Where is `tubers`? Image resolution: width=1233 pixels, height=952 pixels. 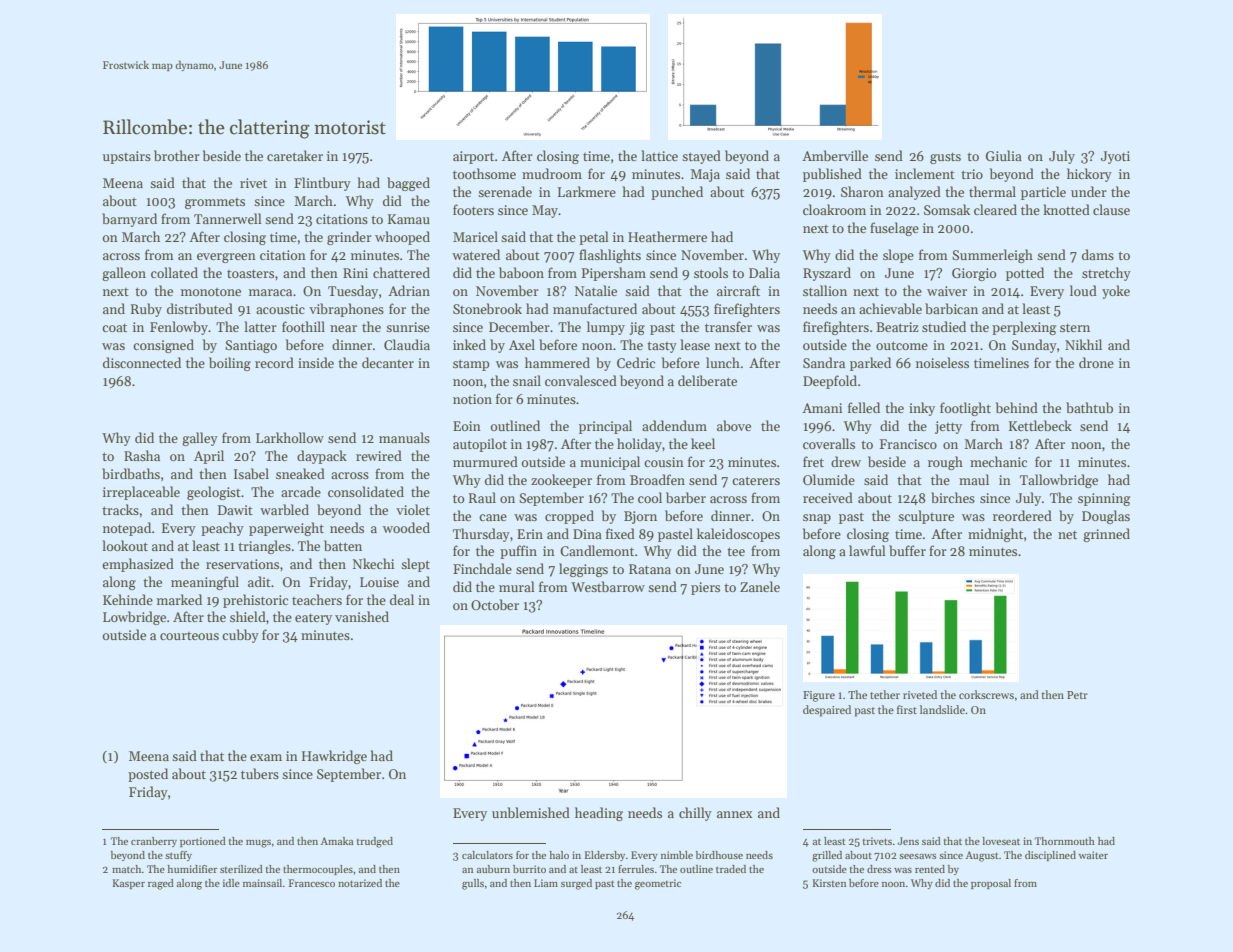
tubers is located at coordinates (260, 773).
